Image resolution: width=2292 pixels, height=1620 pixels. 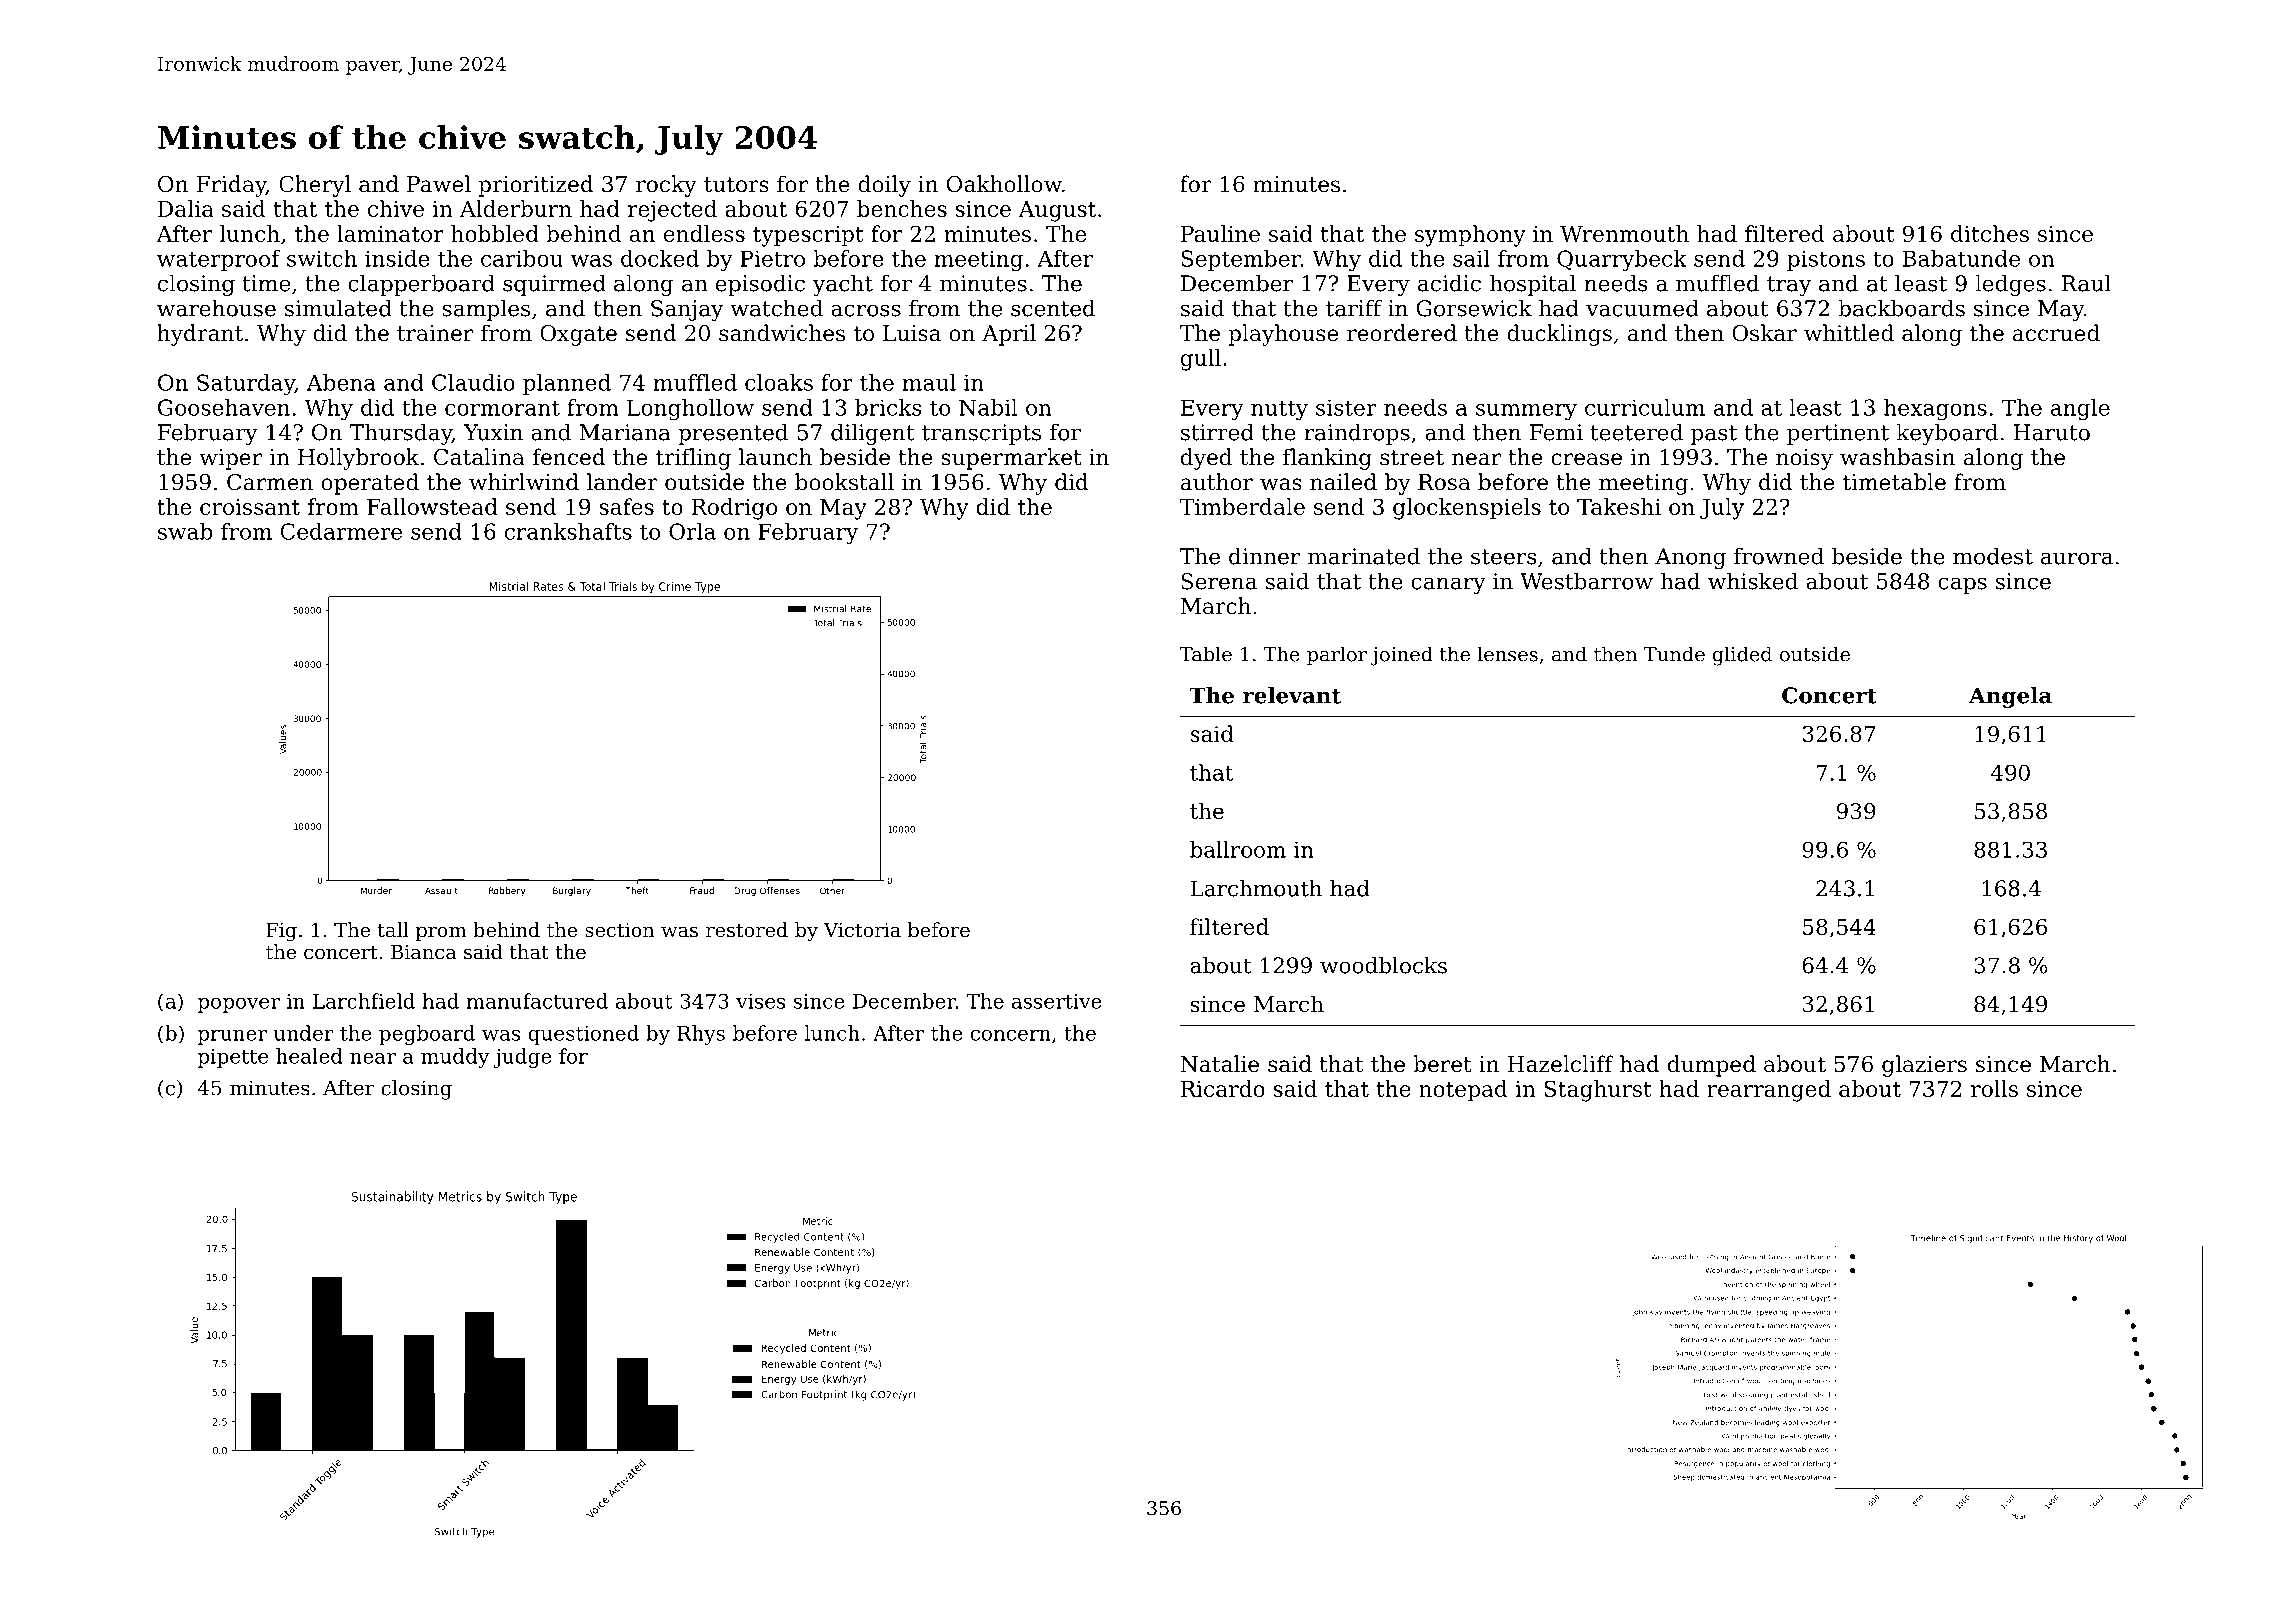 I want to click on swab, so click(x=185, y=531).
